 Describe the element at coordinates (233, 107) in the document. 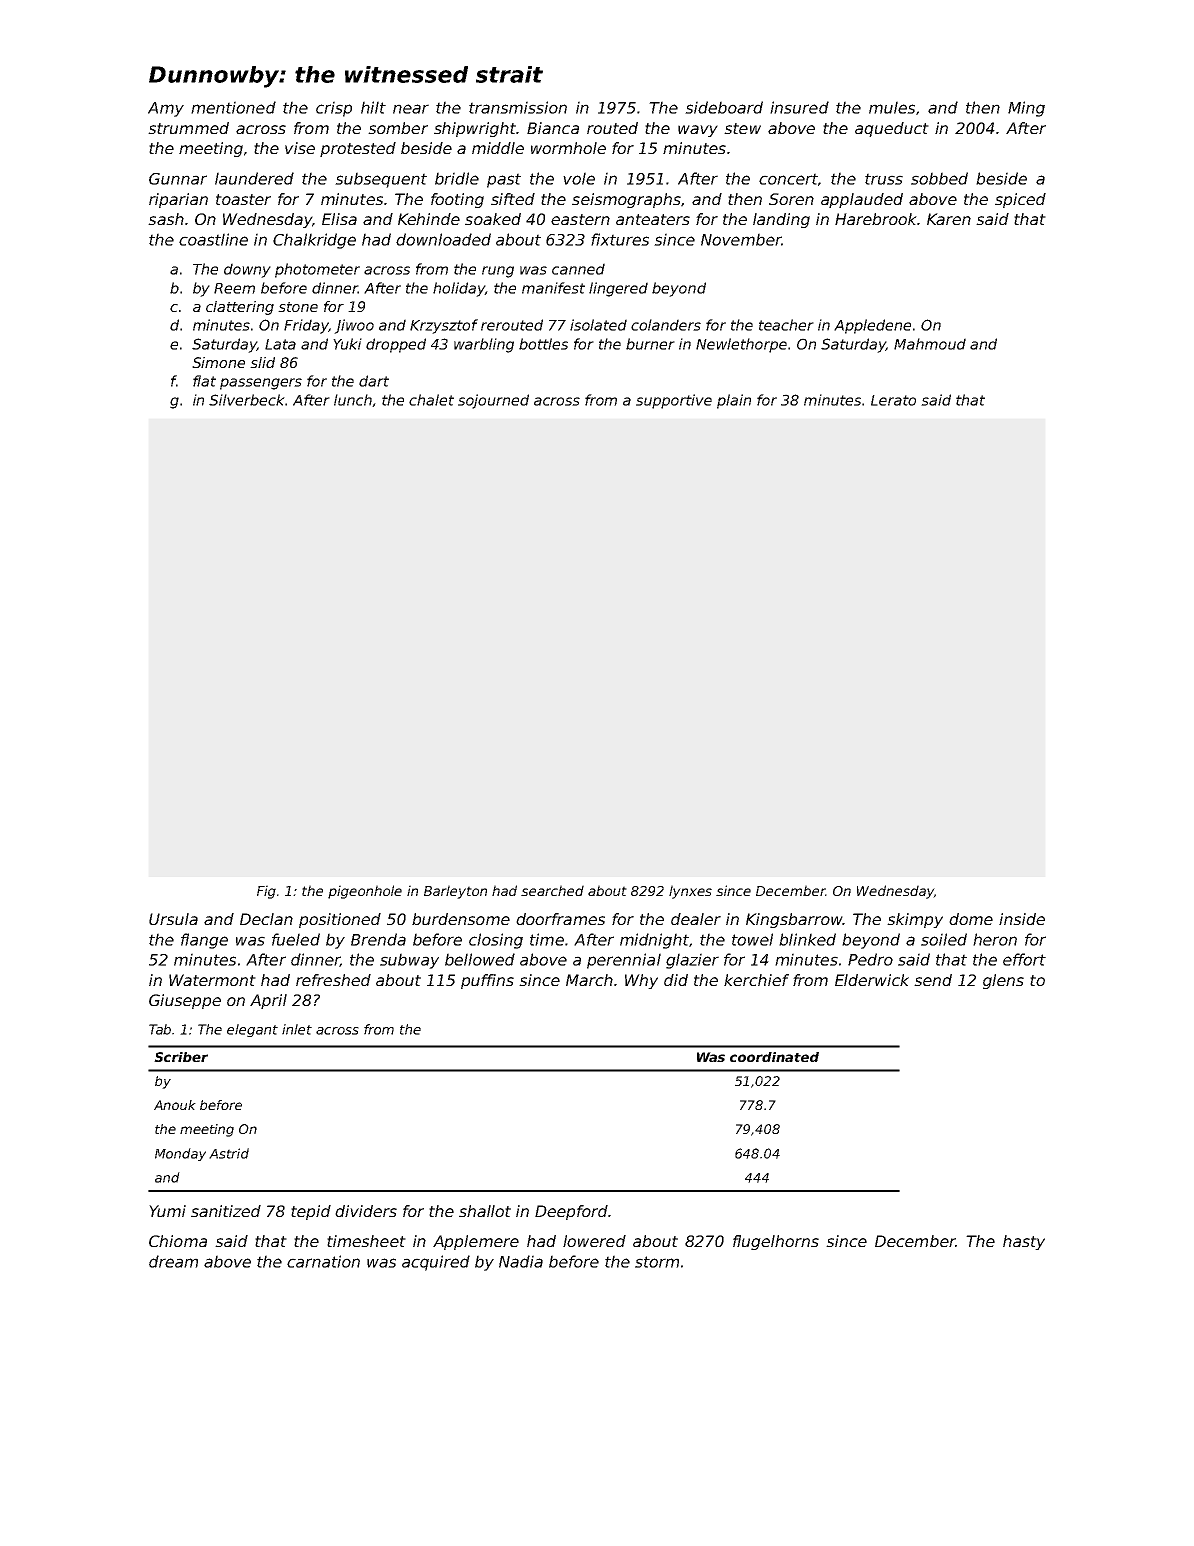

I see `mentioned` at that location.
